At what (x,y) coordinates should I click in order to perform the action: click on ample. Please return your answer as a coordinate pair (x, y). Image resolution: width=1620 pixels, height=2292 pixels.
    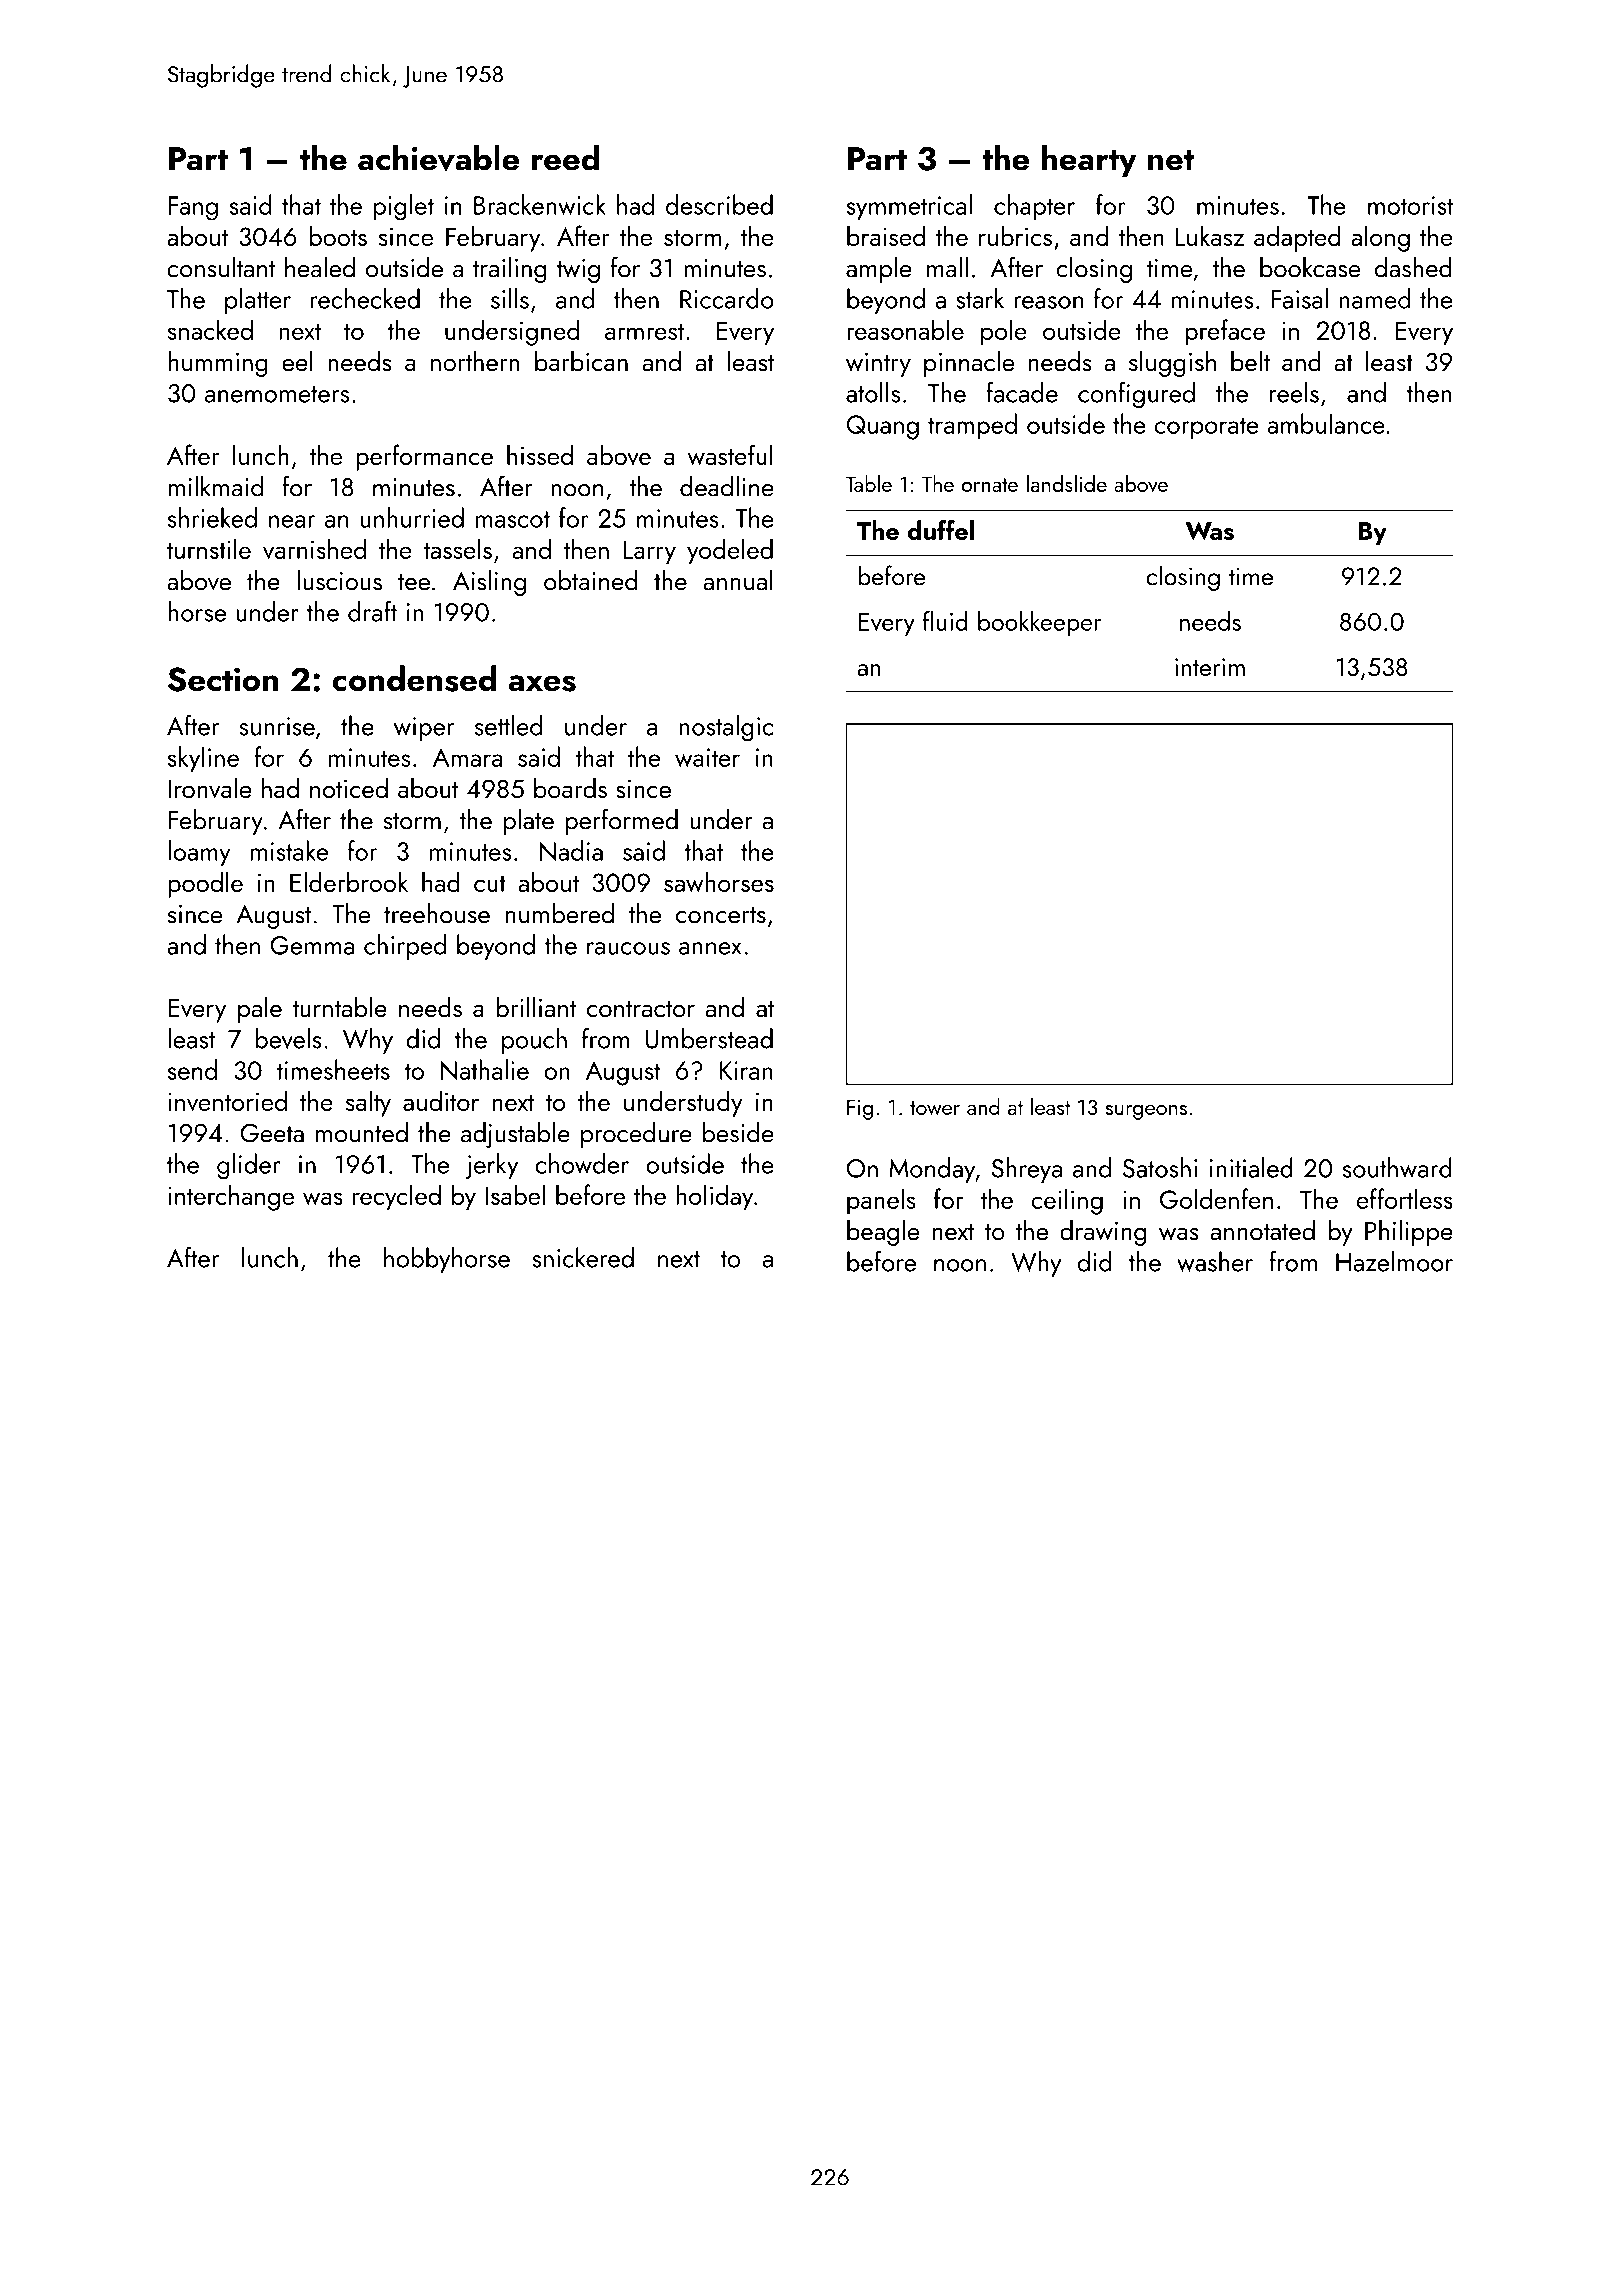
    Looking at the image, I should click on (879, 270).
